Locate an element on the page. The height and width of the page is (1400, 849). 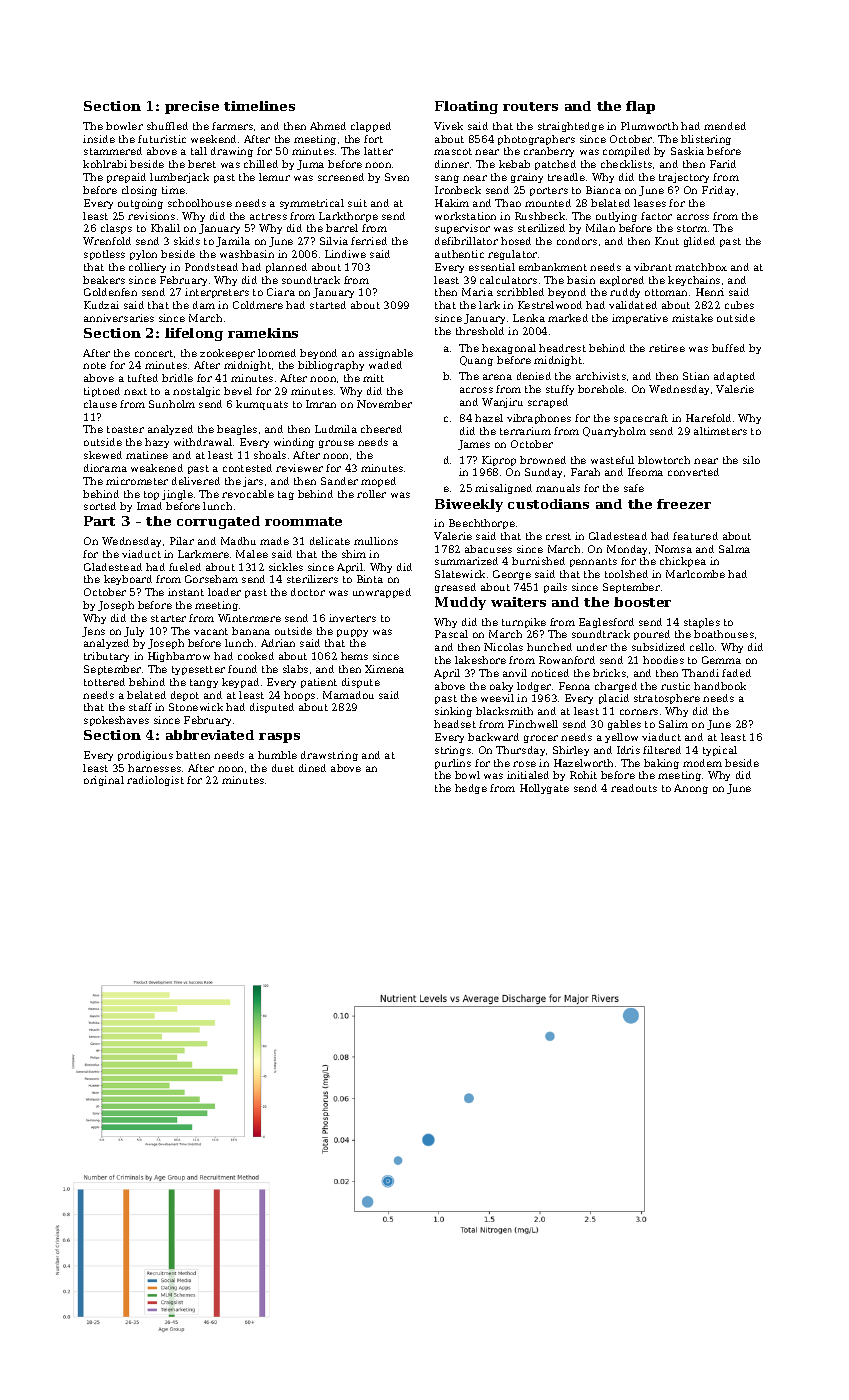
flap is located at coordinates (640, 107).
